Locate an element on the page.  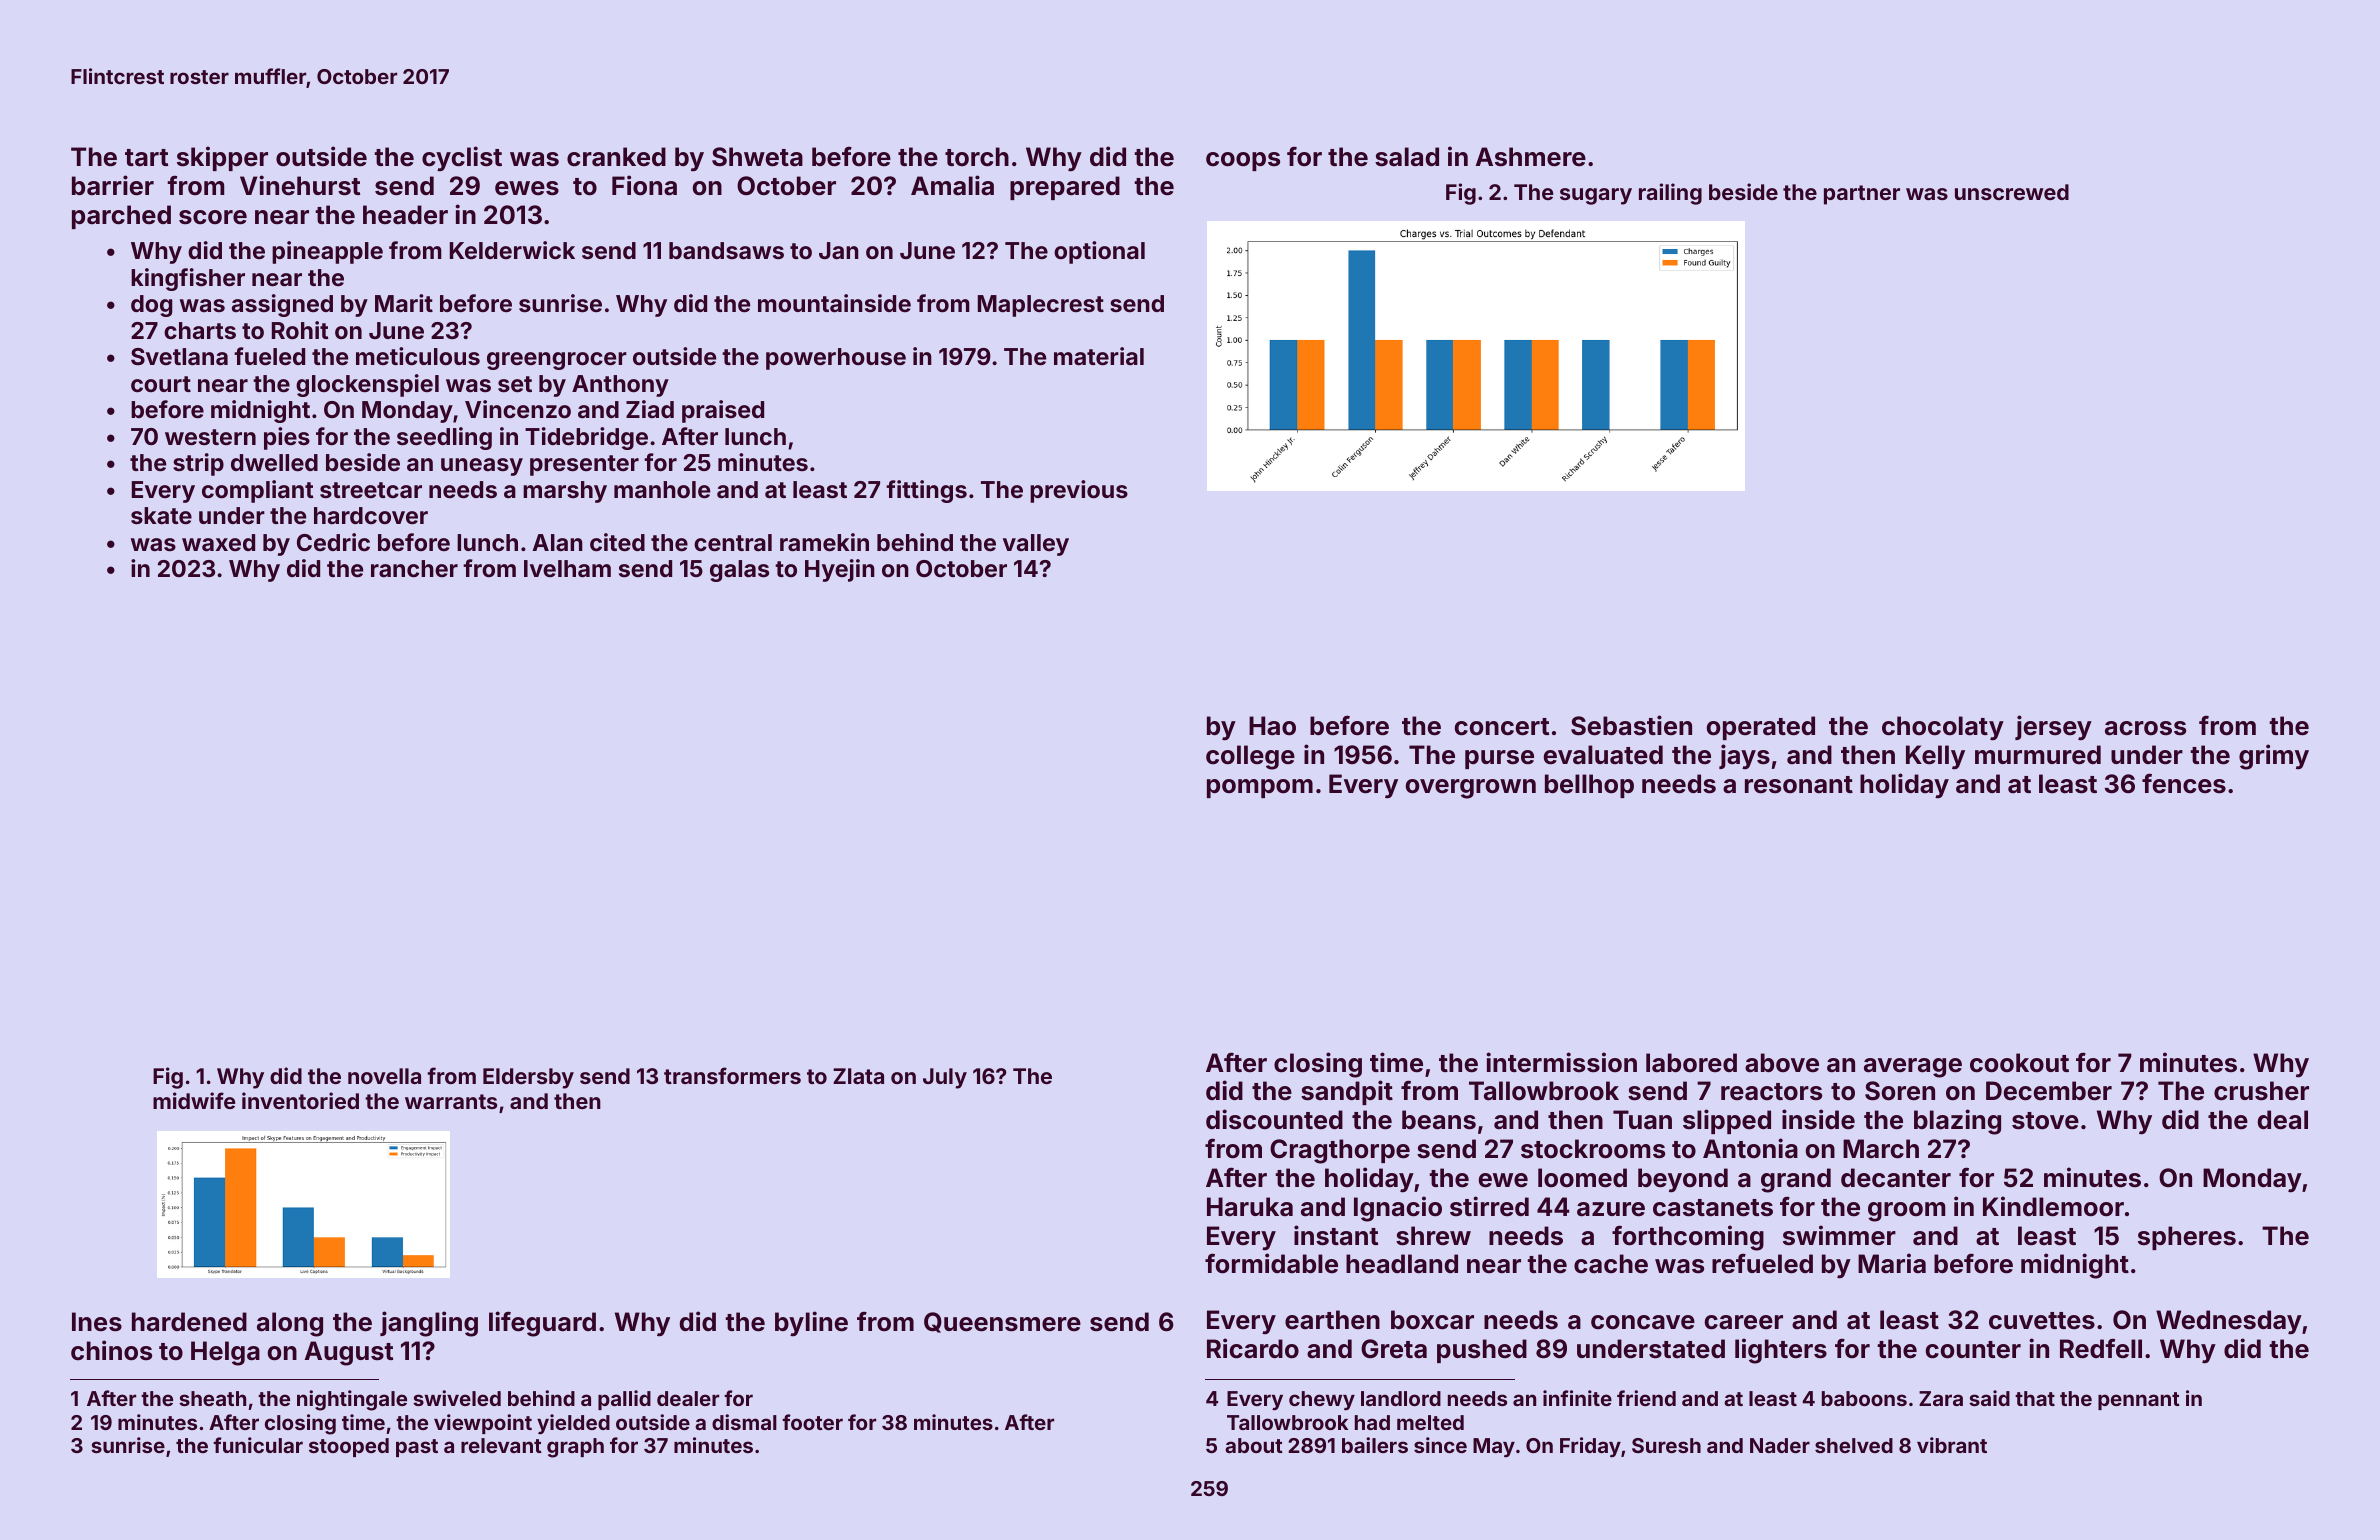
unscrewed is located at coordinates (2012, 192).
